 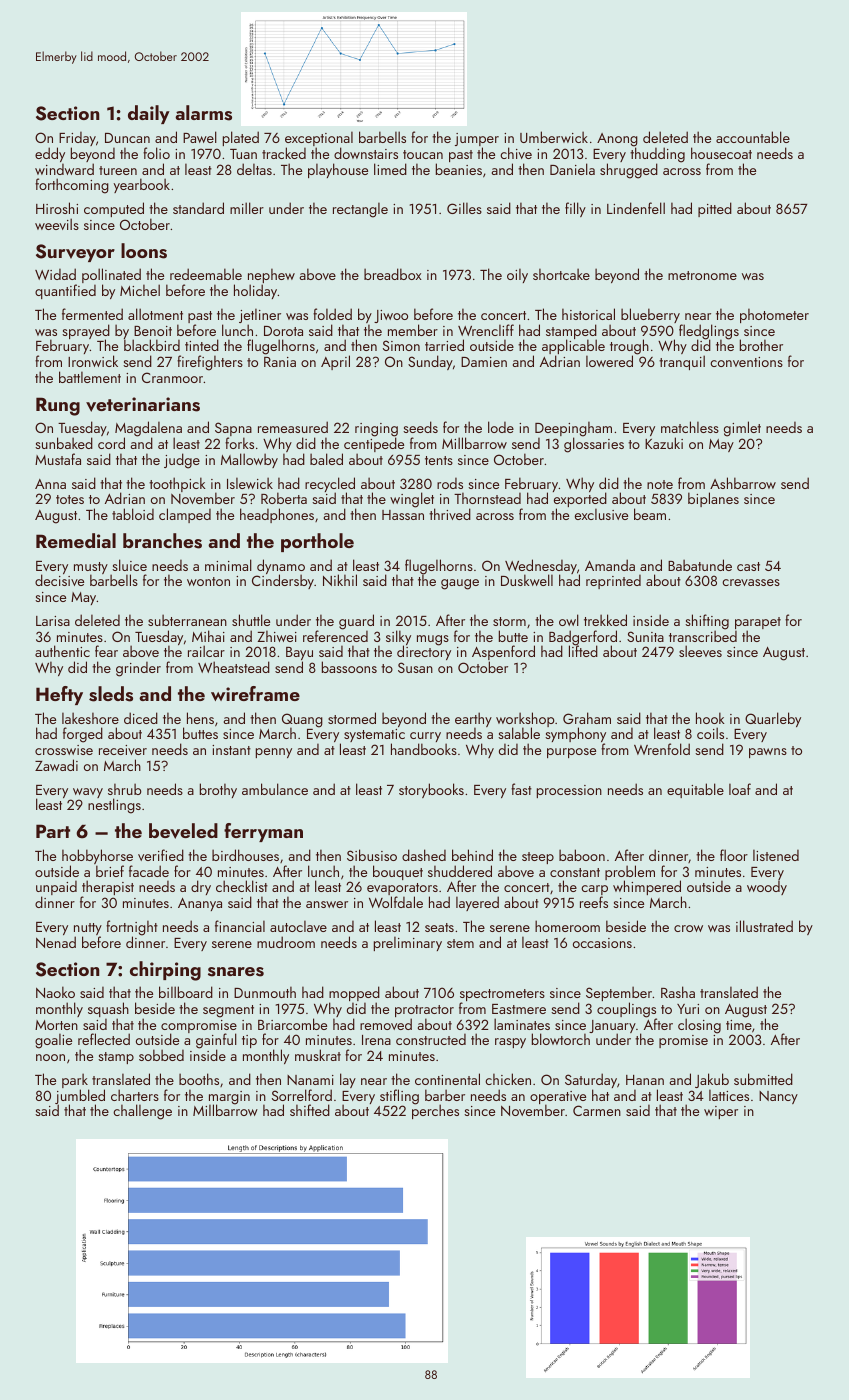 What do you see at coordinates (374, 445) in the screenshot?
I see `centipede` at bounding box center [374, 445].
